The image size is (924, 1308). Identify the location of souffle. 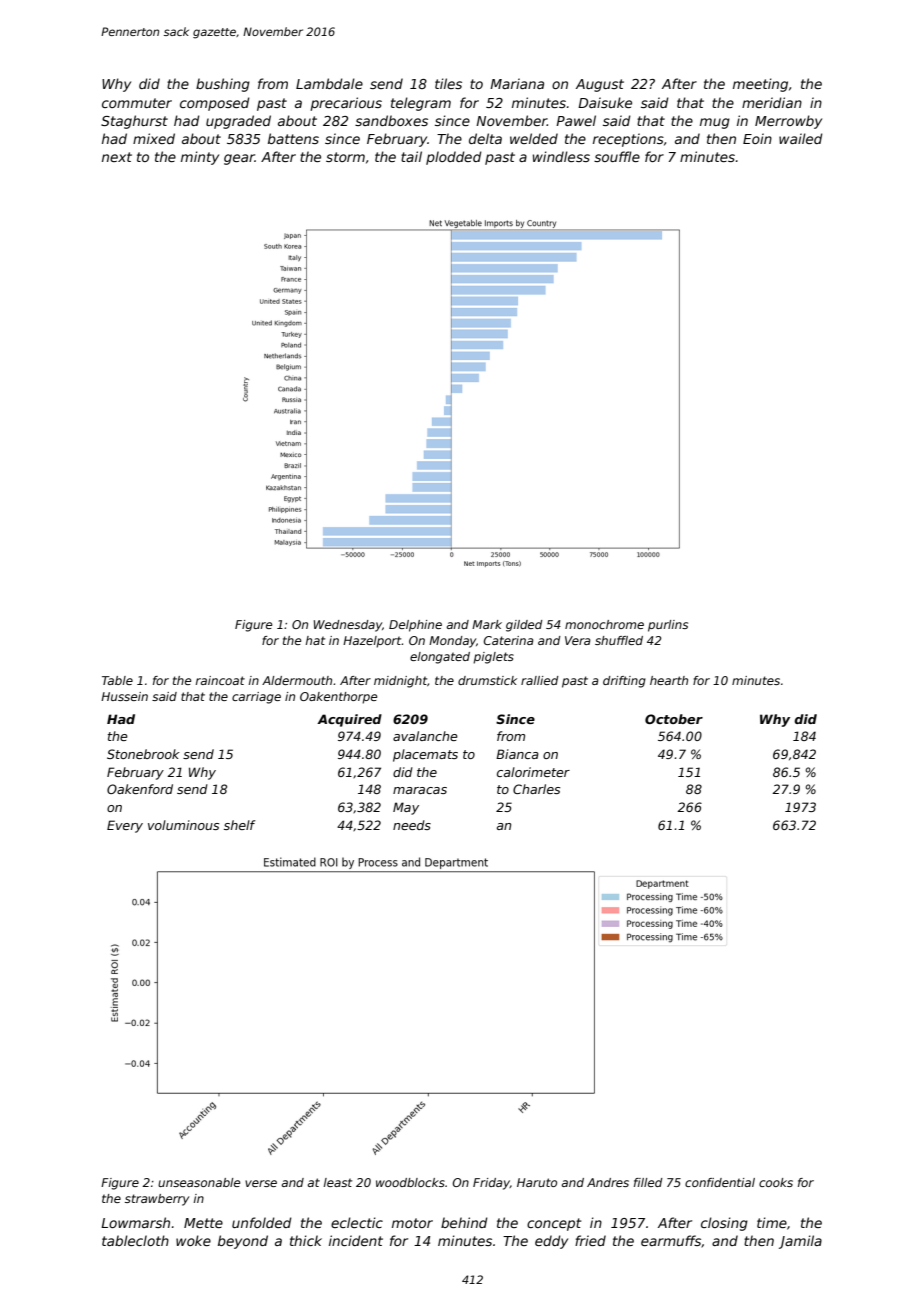
(617, 156).
